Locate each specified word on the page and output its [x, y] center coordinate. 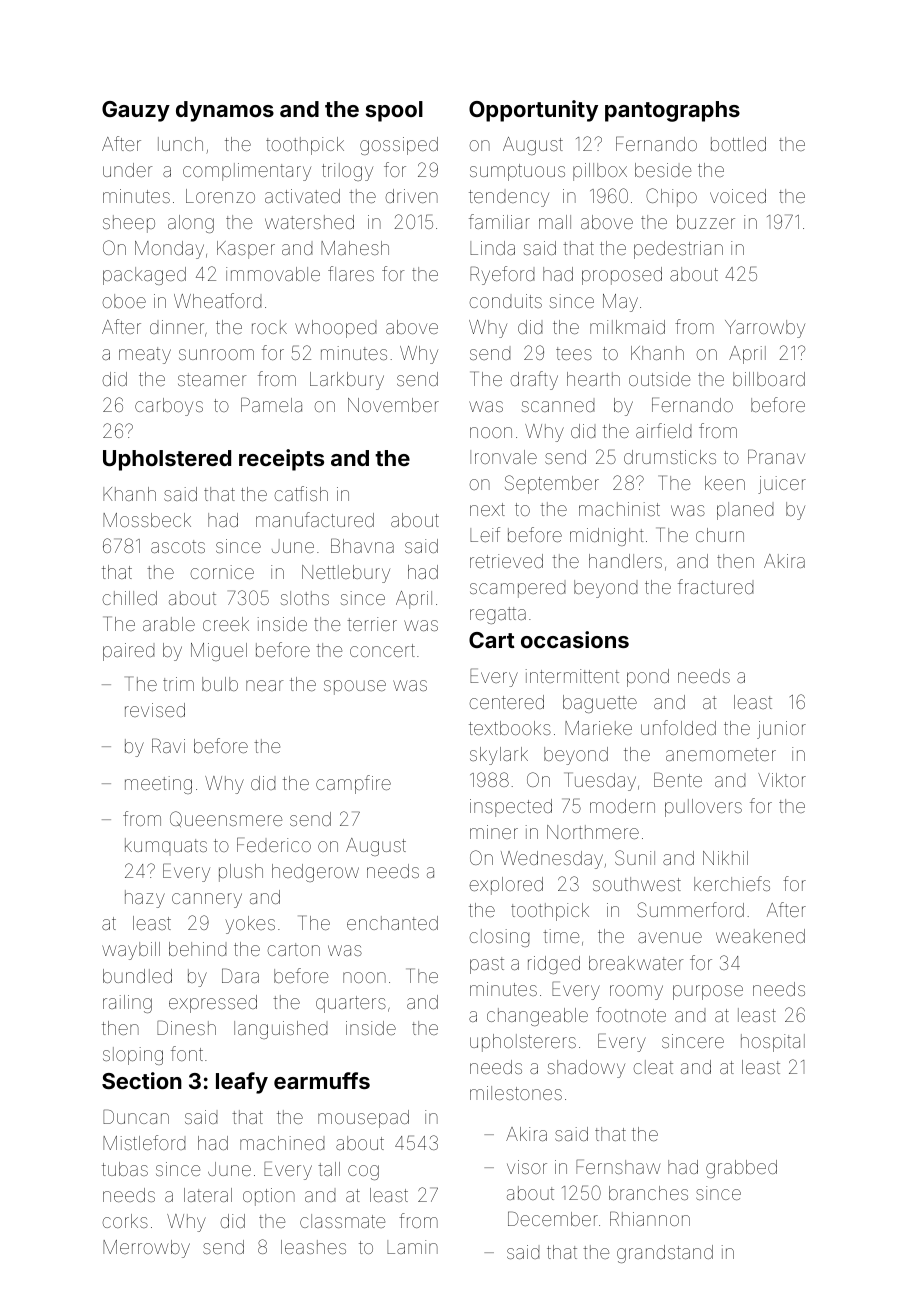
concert [382, 650]
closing [499, 938]
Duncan [136, 1116]
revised [155, 710]
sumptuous [517, 172]
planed [745, 511]
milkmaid [627, 327]
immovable [273, 274]
